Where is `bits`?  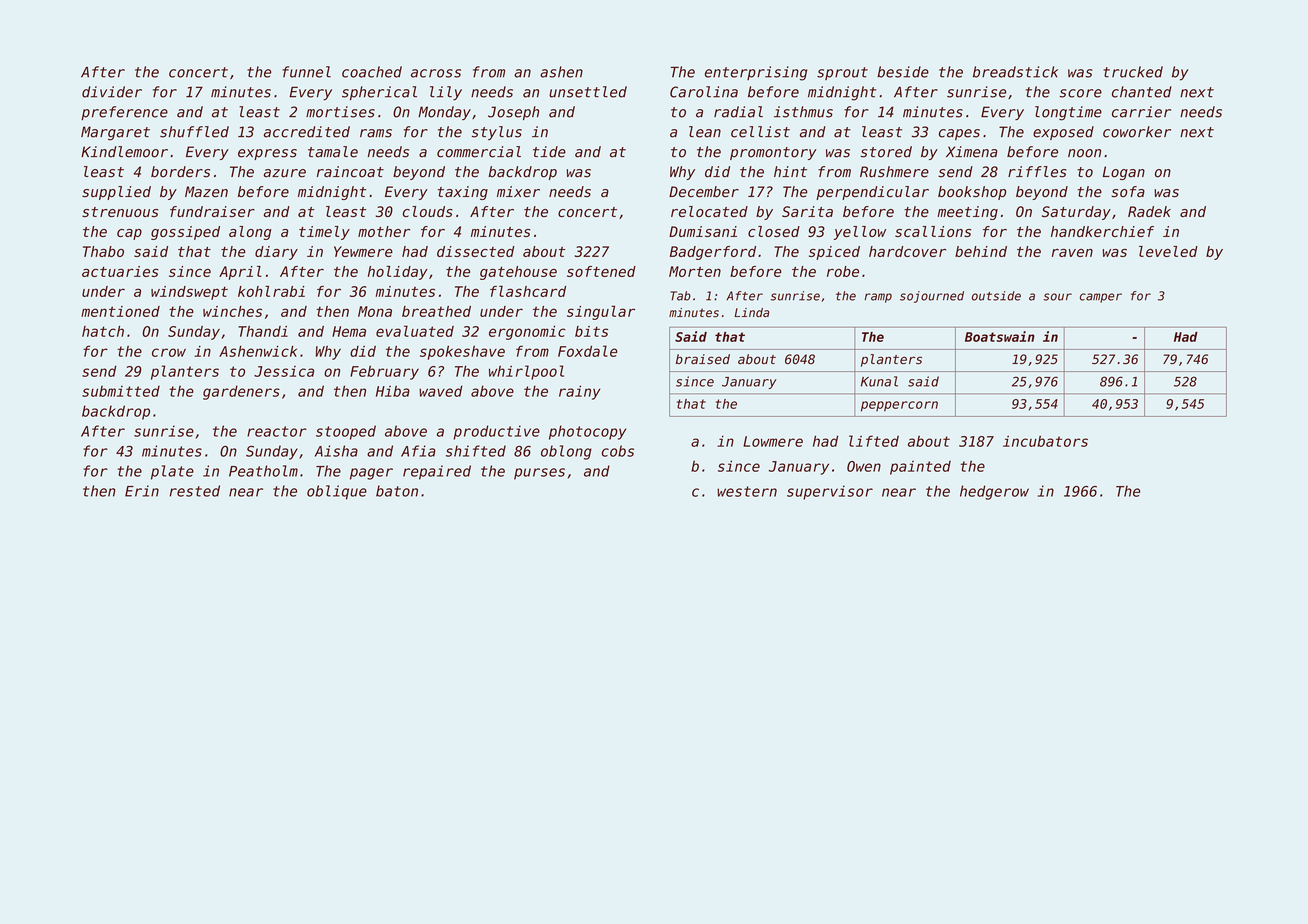
bits is located at coordinates (591, 331).
